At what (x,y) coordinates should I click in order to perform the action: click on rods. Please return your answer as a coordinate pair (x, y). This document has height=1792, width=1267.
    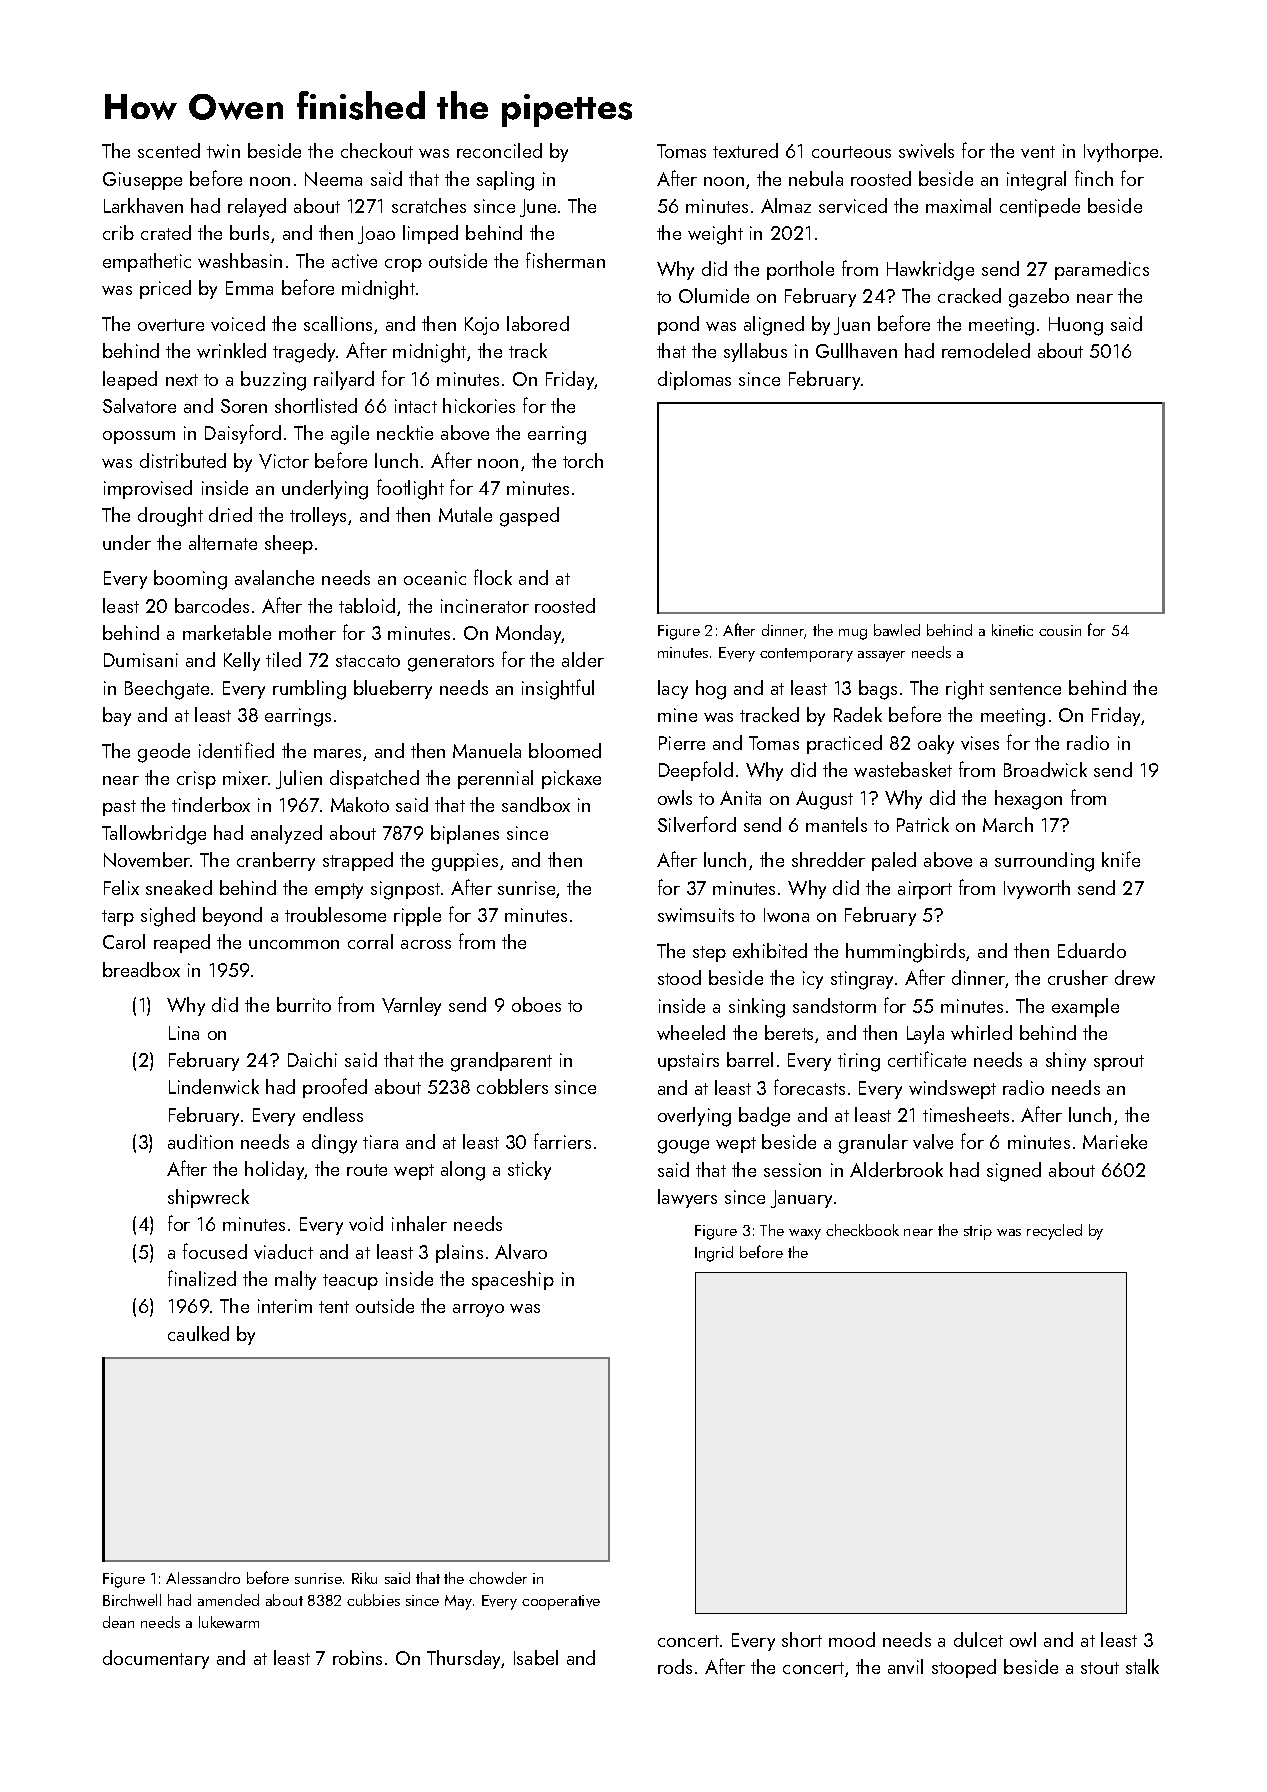
    Looking at the image, I should click on (675, 1666).
